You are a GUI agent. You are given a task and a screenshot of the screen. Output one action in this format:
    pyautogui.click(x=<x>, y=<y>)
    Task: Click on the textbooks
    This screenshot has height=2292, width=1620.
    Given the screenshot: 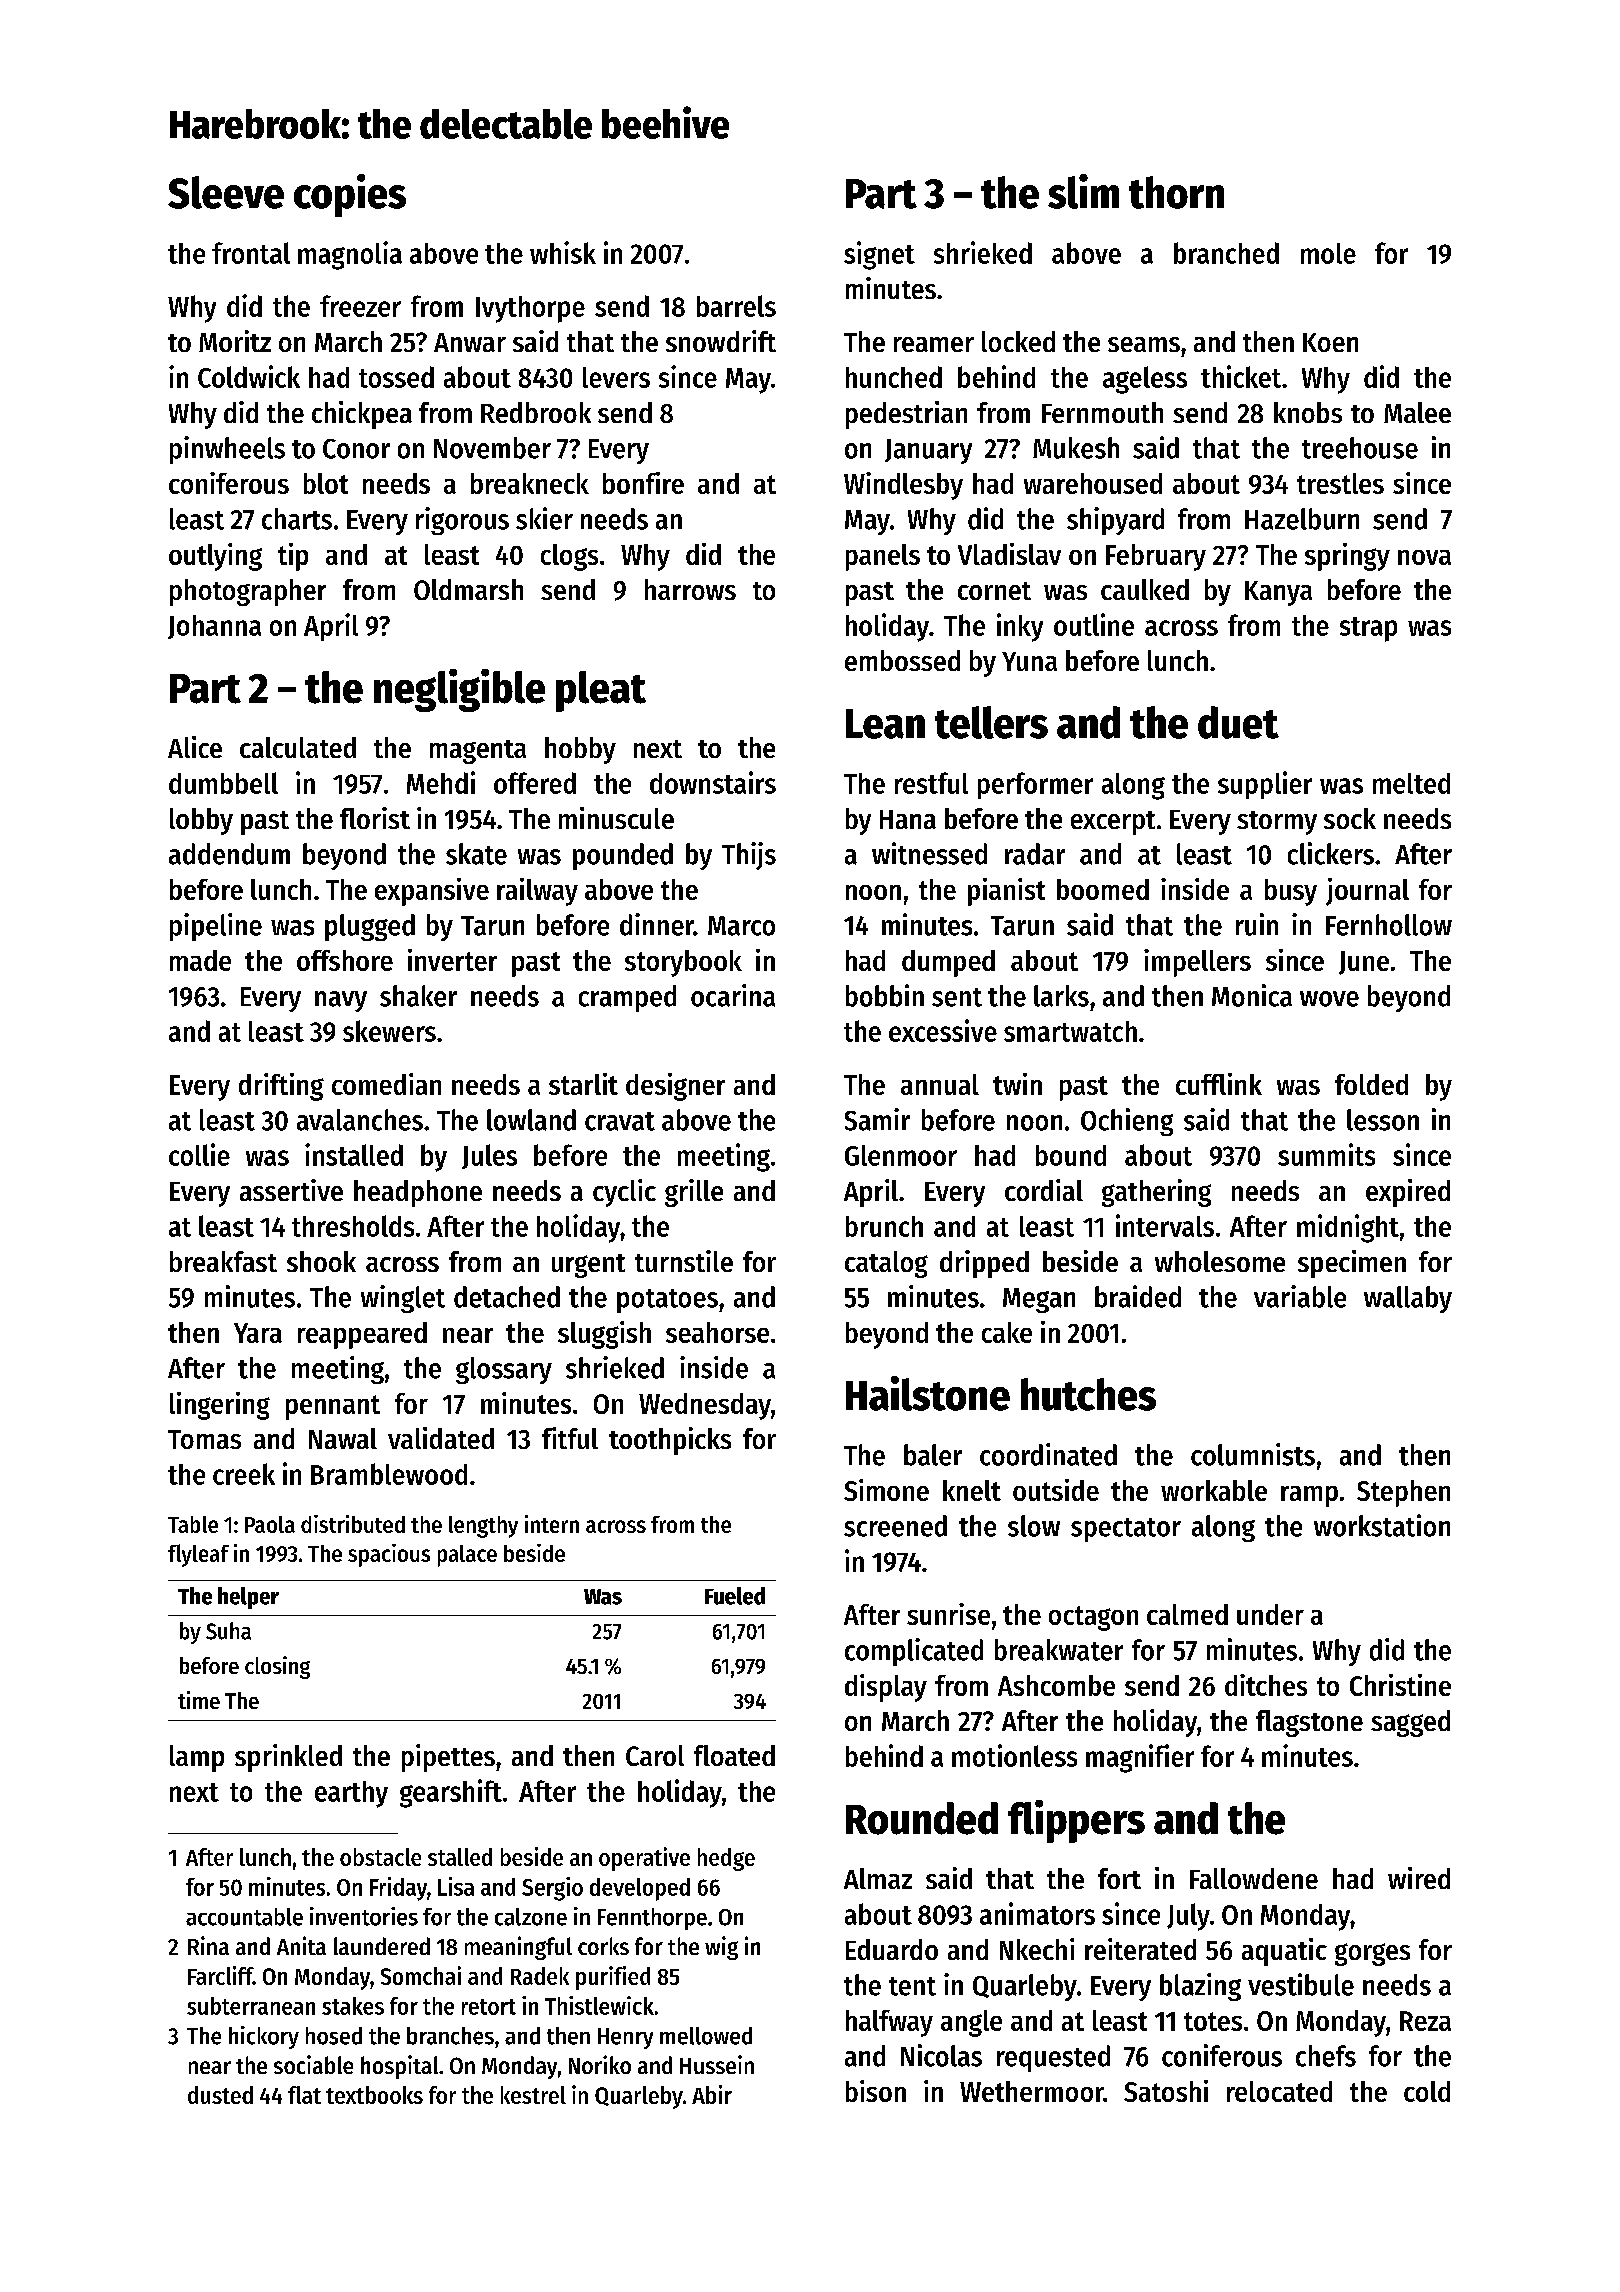 What is the action you would take?
    pyautogui.click(x=374, y=2095)
